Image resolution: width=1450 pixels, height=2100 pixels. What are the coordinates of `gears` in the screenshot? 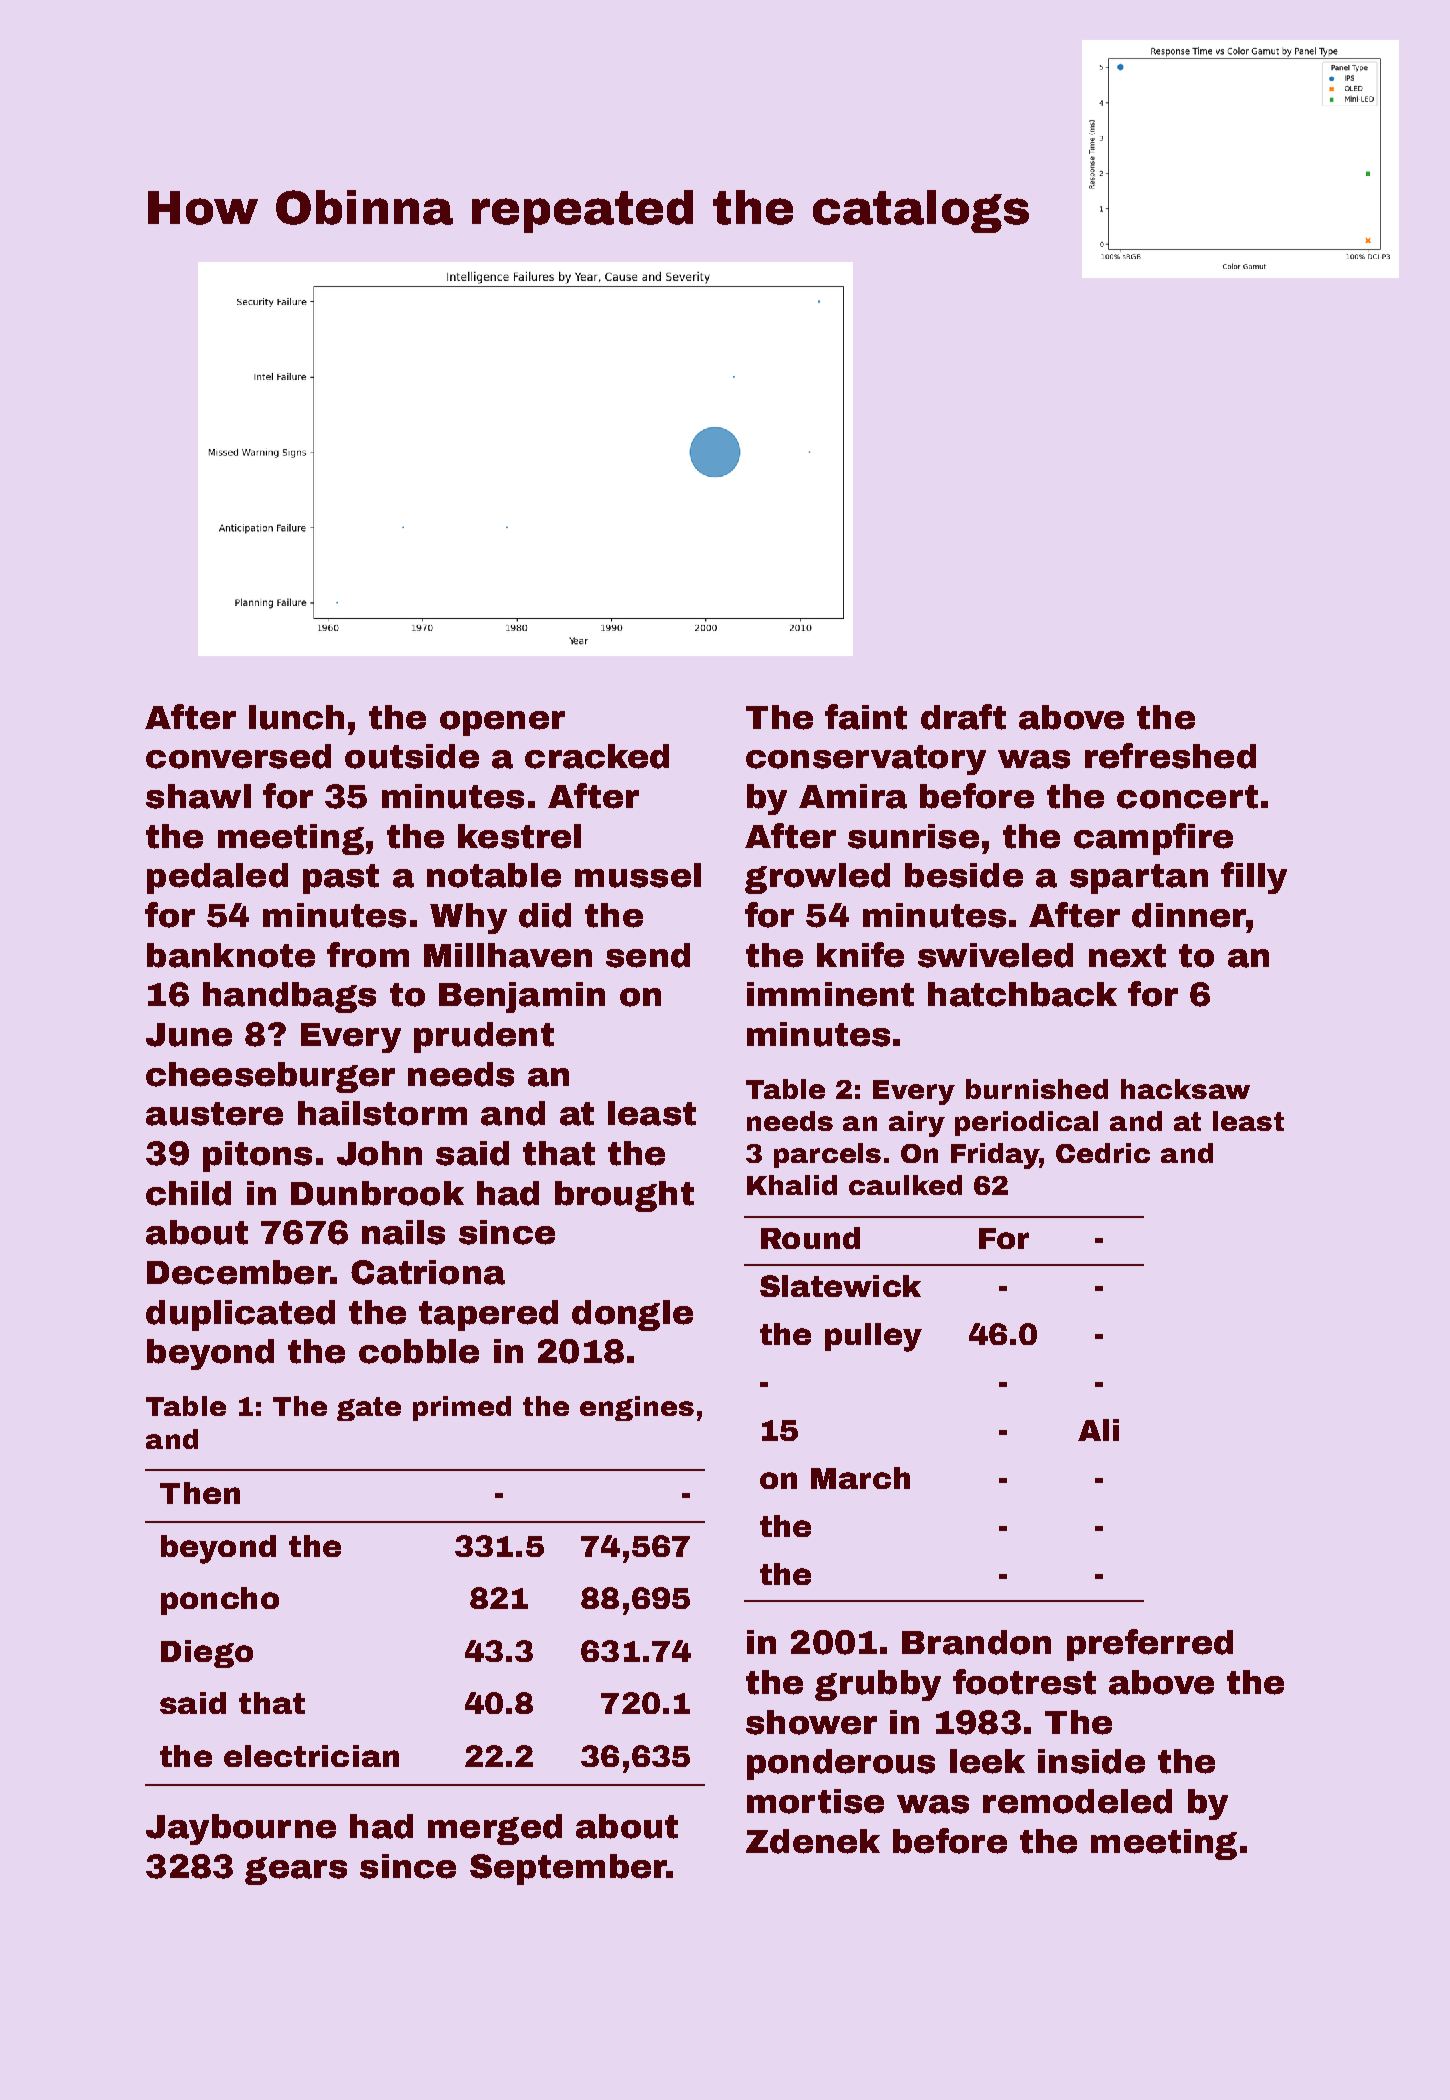 It's located at (296, 1871).
